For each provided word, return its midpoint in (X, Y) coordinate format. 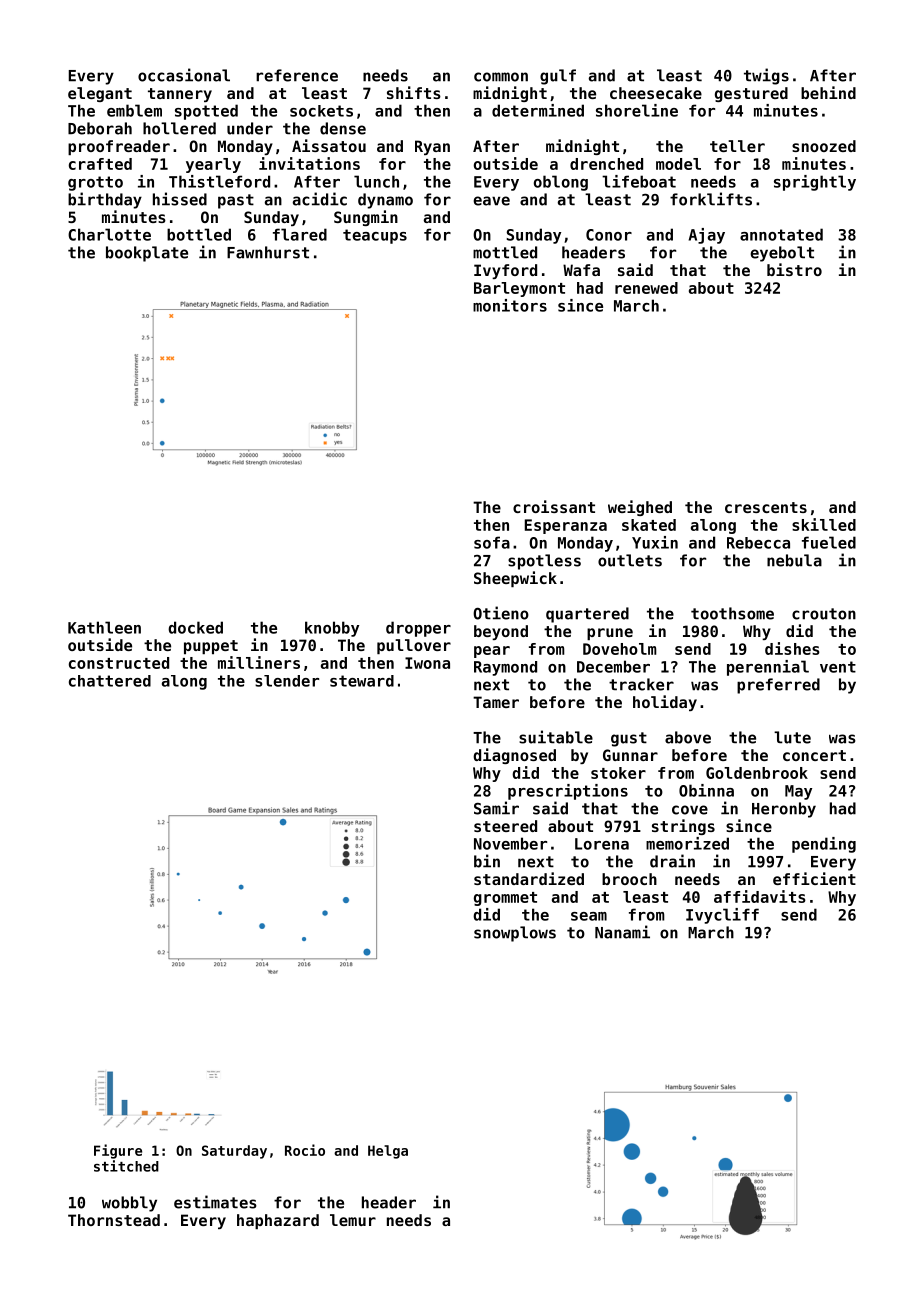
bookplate (147, 254)
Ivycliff (722, 916)
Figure (118, 1151)
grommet (505, 899)
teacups (375, 236)
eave (491, 201)
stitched (126, 1166)
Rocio (305, 1150)
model (678, 164)
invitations (309, 163)
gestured (751, 94)
